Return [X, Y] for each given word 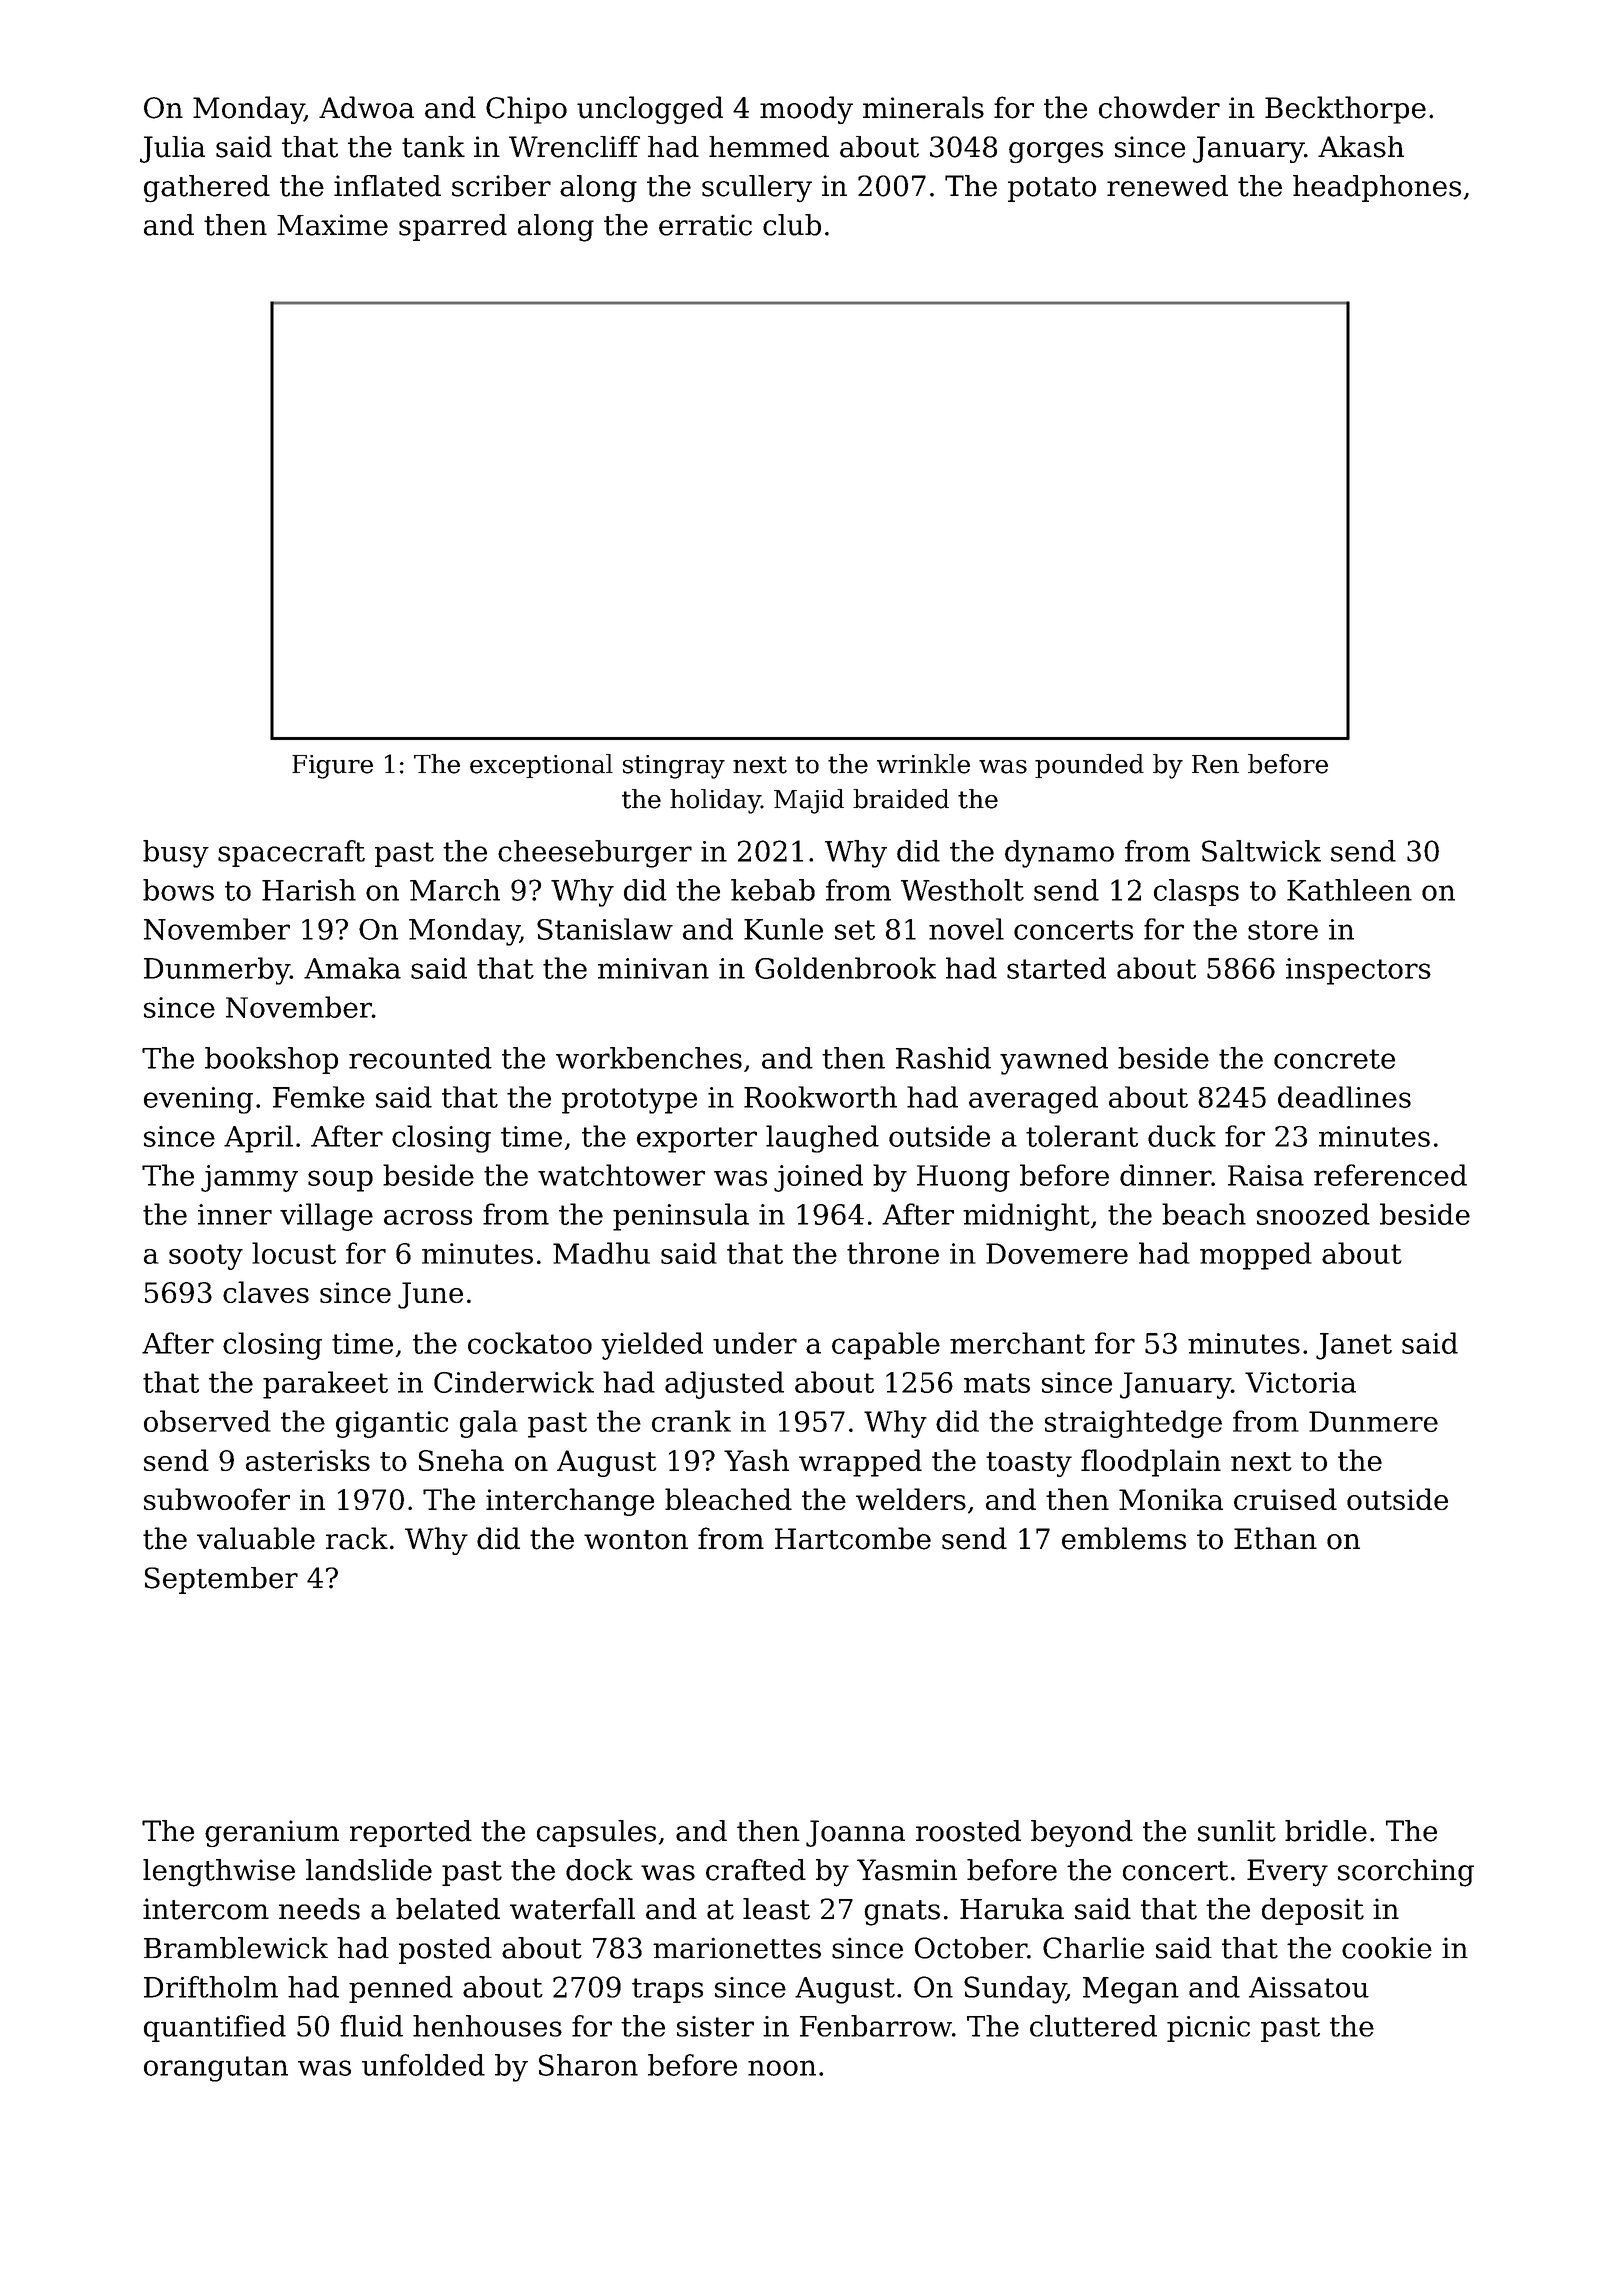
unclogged [650, 110]
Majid [809, 801]
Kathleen [1349, 890]
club [792, 225]
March [455, 890]
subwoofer [217, 1499]
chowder [1159, 107]
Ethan [1275, 1538]
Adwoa [366, 107]
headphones [1377, 188]
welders [911, 1499]
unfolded [423, 2065]
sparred [453, 227]
